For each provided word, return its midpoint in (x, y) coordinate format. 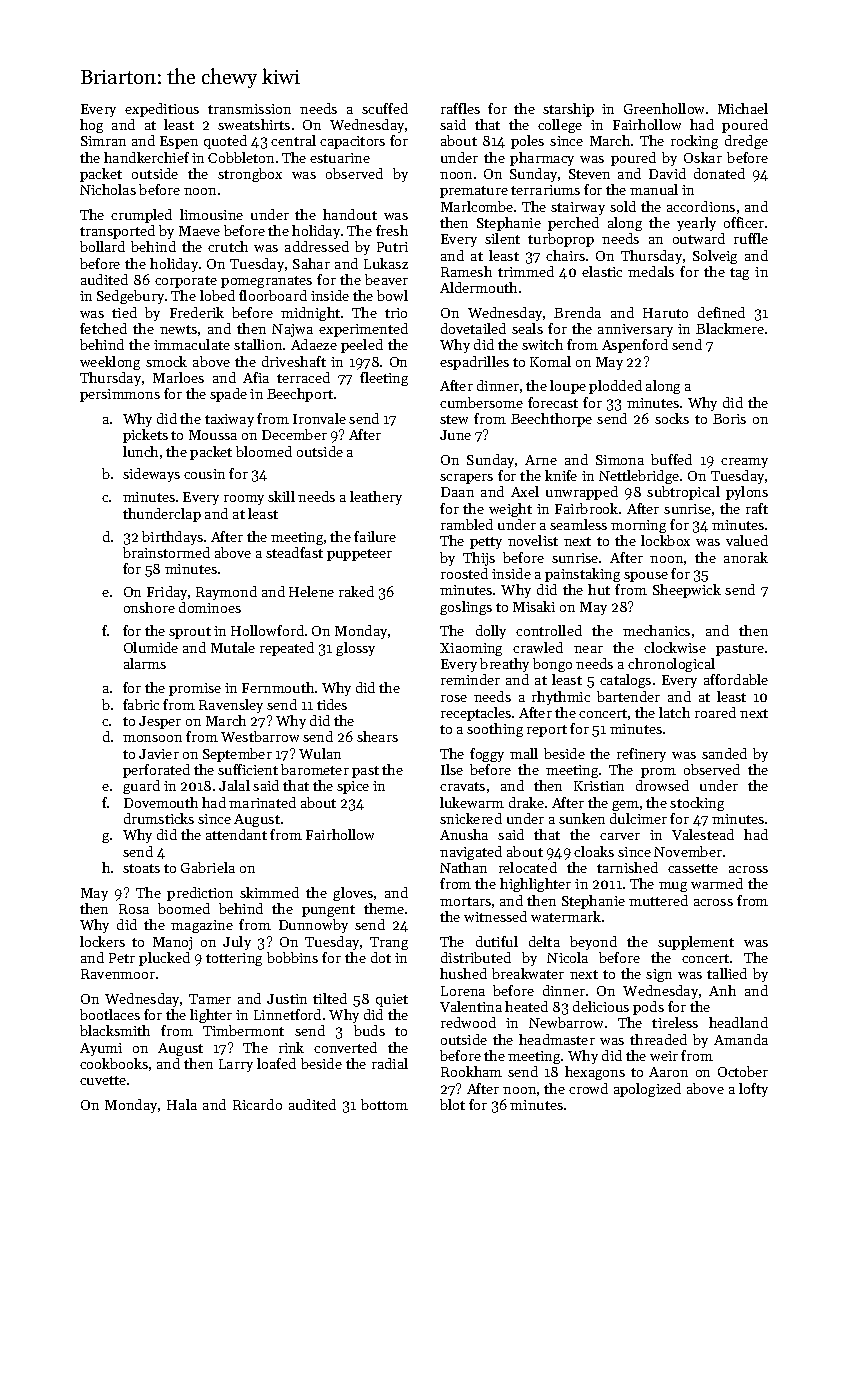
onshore (149, 607)
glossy (355, 649)
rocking (694, 142)
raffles (460, 108)
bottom (384, 1104)
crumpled (141, 216)
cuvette (103, 1080)
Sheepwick (687, 591)
